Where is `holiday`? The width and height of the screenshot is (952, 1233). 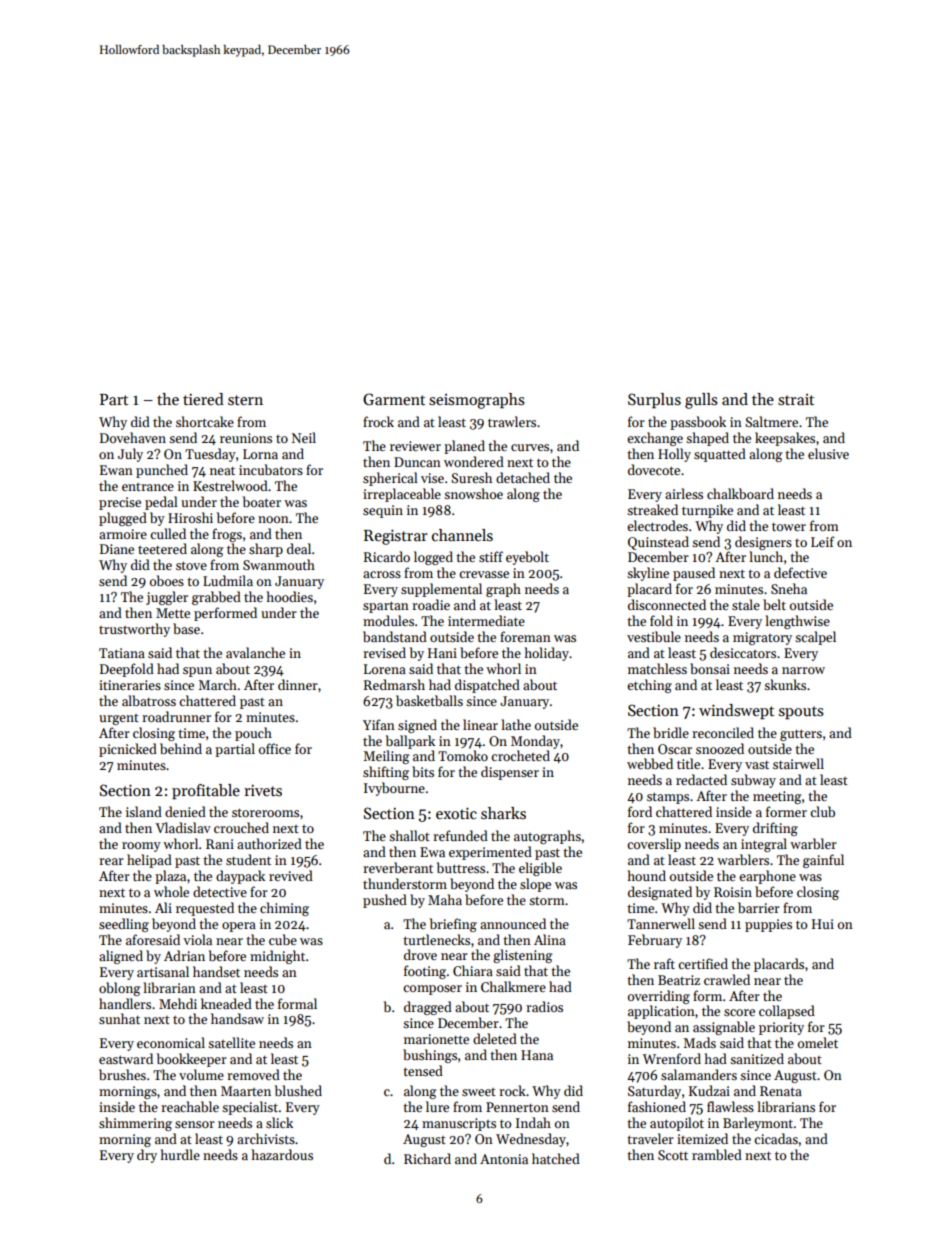 holiday is located at coordinates (547, 654).
